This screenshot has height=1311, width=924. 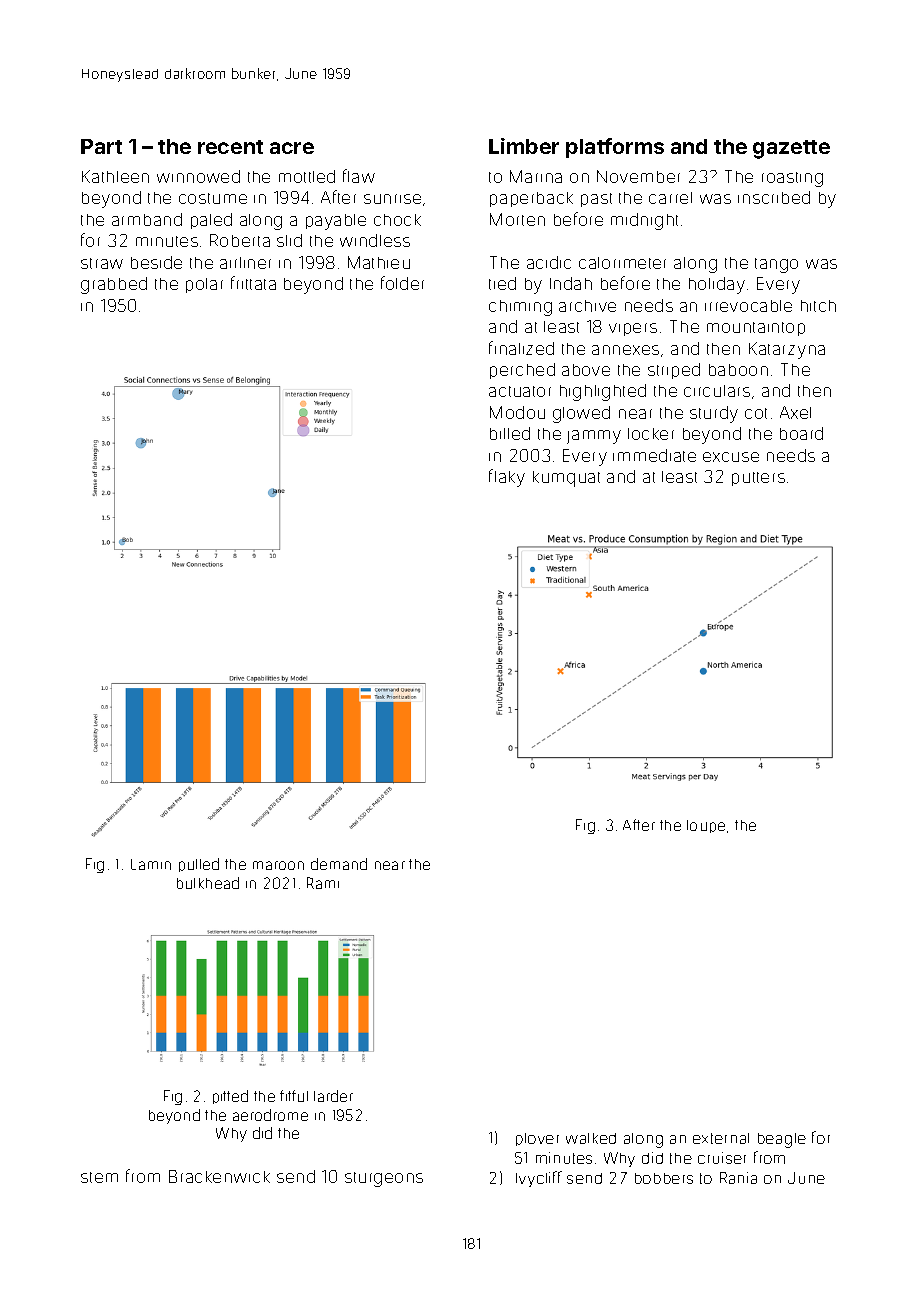 What do you see at coordinates (706, 826) in the screenshot?
I see `loupe` at bounding box center [706, 826].
